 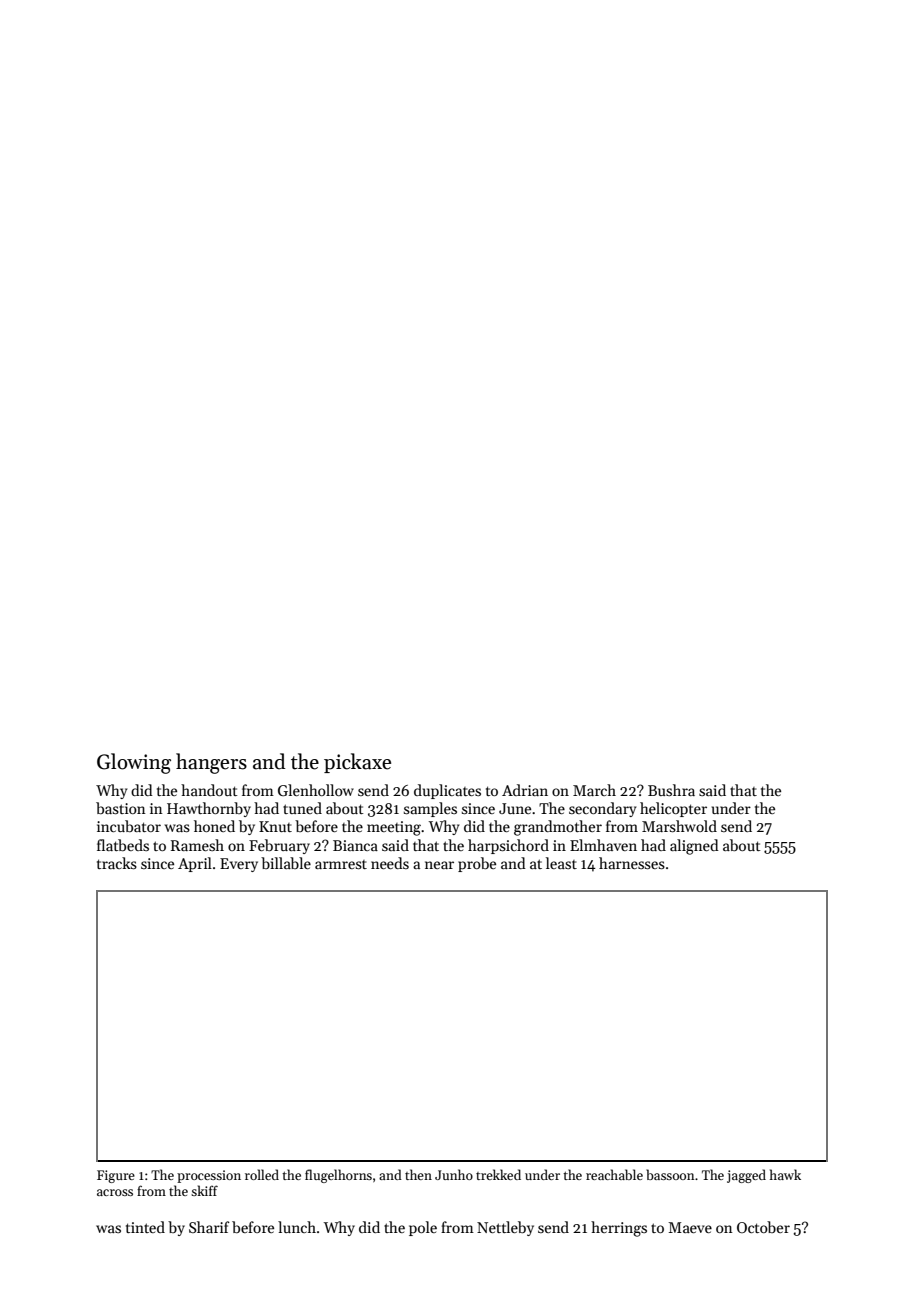 What do you see at coordinates (341, 864) in the screenshot?
I see `armrest` at bounding box center [341, 864].
